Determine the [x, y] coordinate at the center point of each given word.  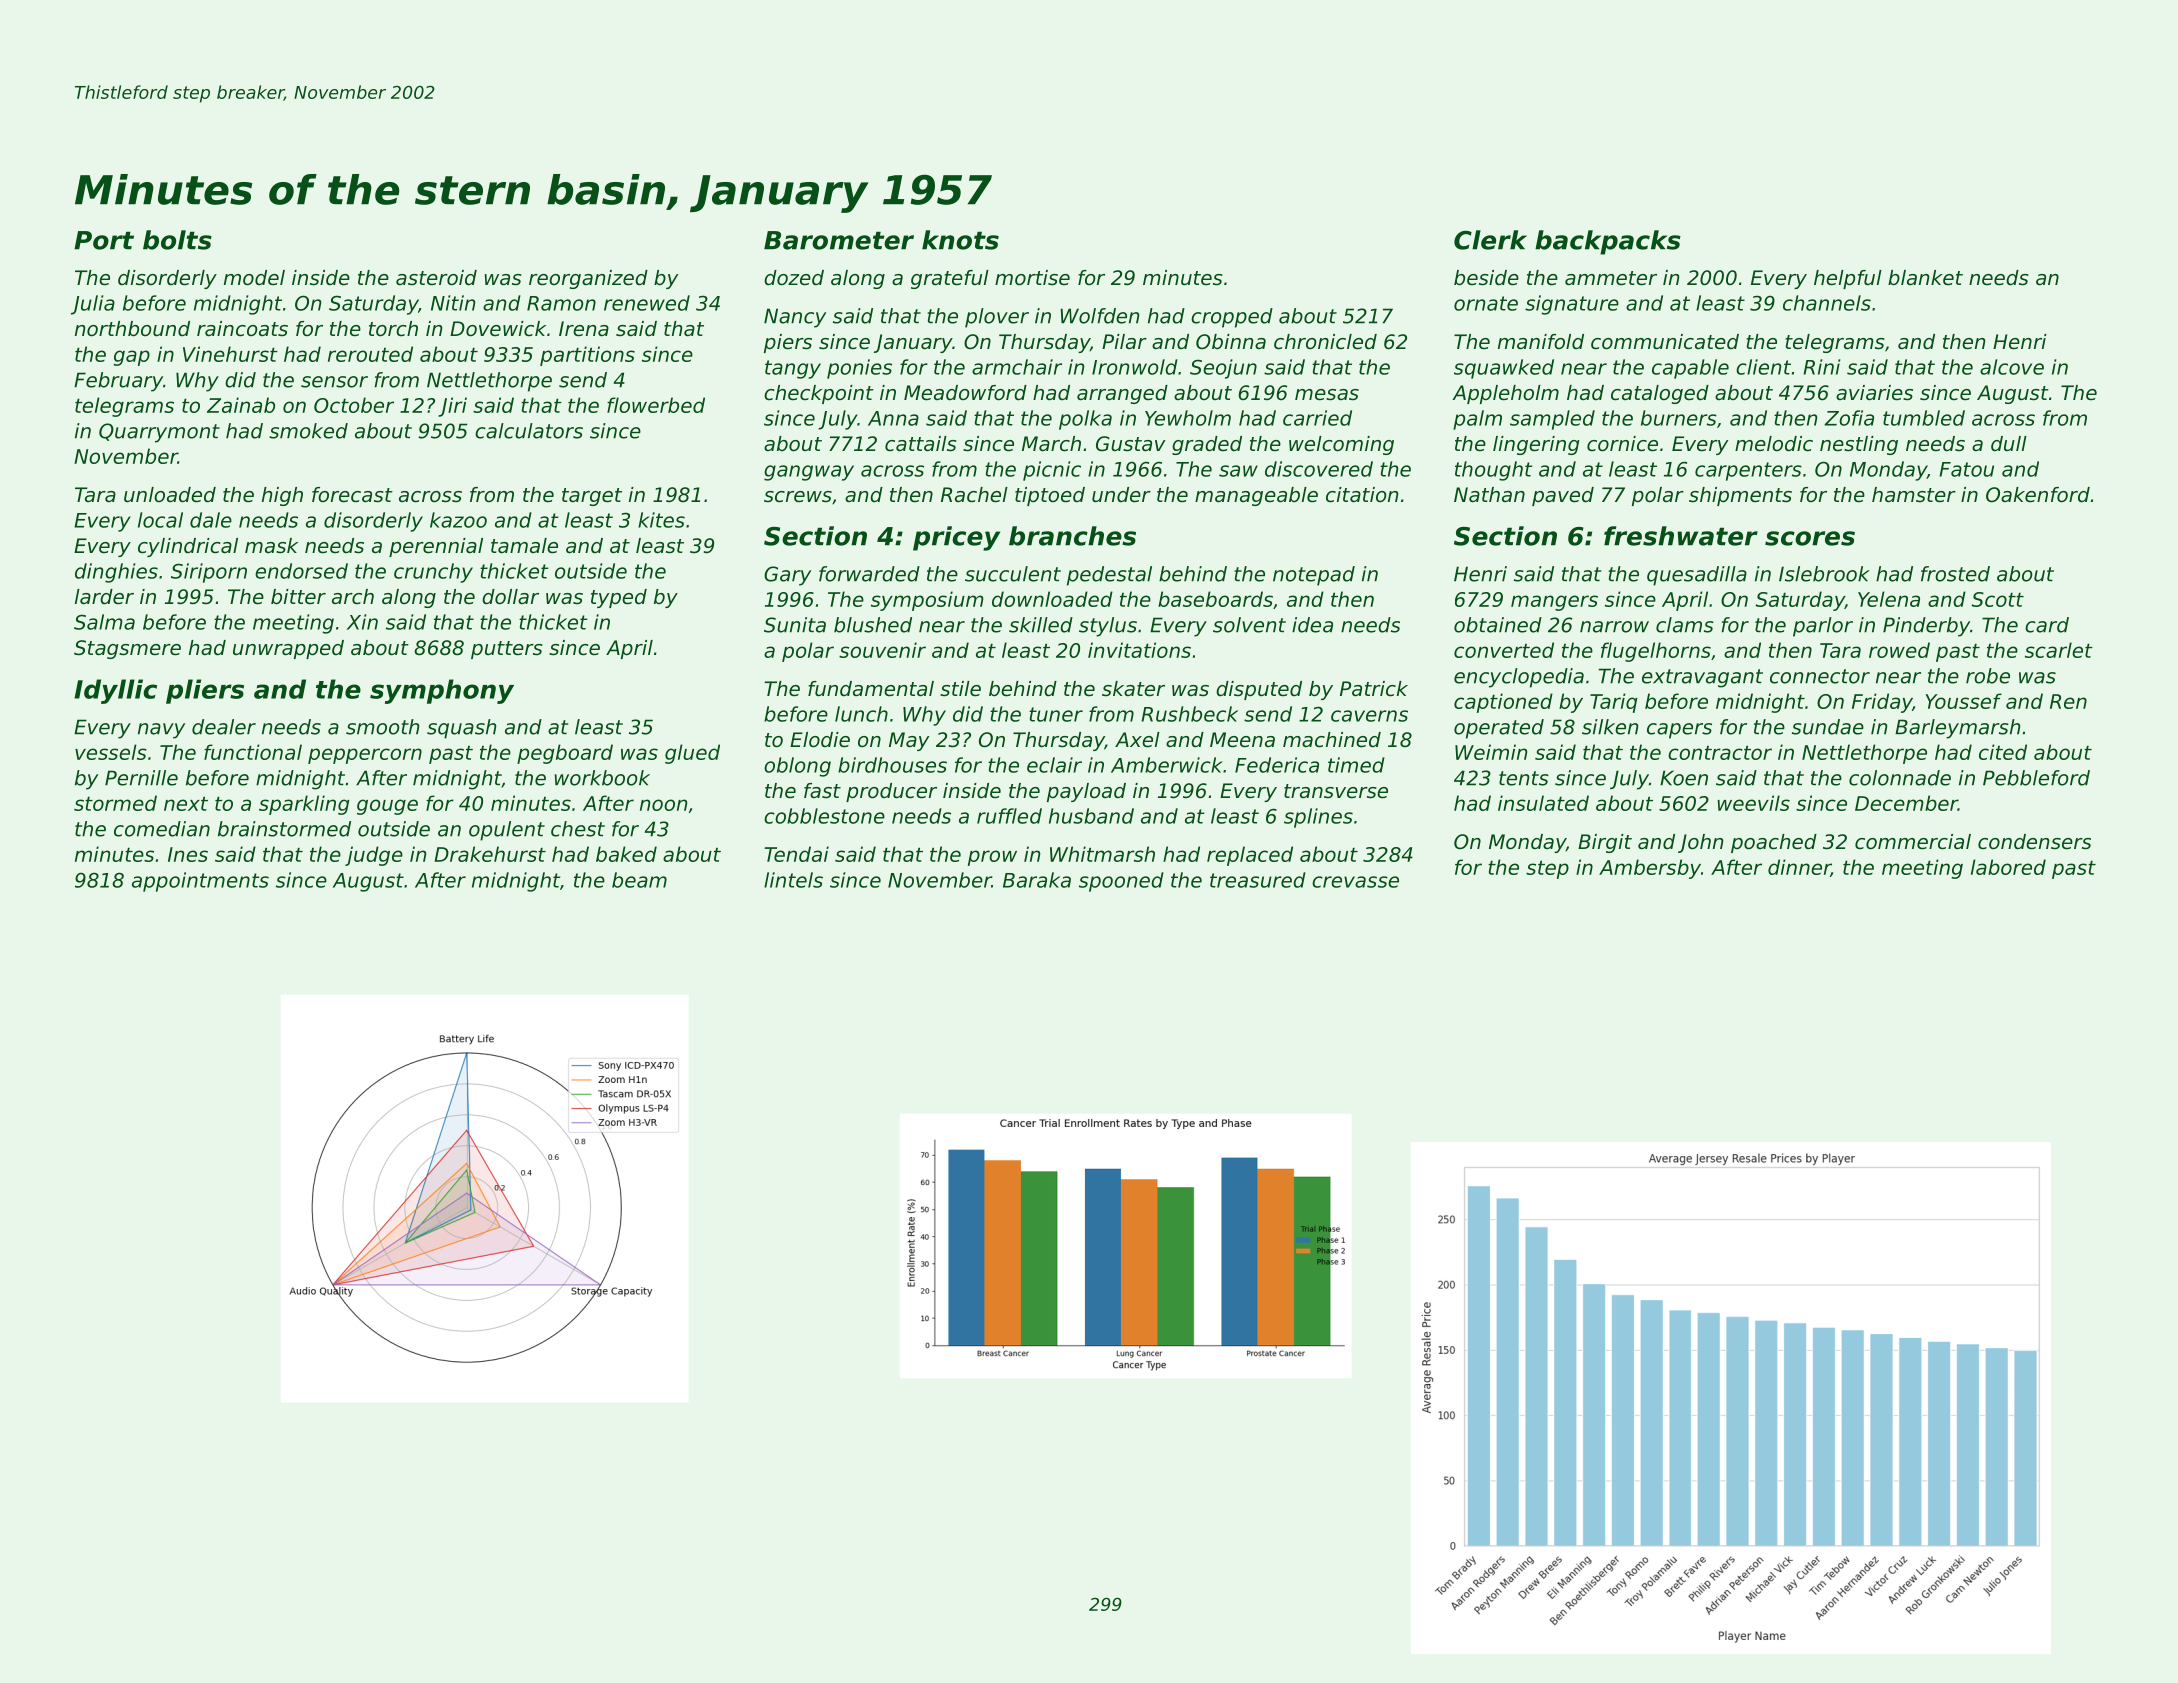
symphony [442, 691]
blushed [873, 625]
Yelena [1889, 599]
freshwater [1681, 536]
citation [1362, 495]
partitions [587, 356]
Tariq [1614, 703]
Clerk [1490, 240]
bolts [177, 240]
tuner [1056, 714]
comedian [162, 829]
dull [2009, 444]
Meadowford [965, 393]
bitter [298, 597]
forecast [352, 495]
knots [960, 240]
